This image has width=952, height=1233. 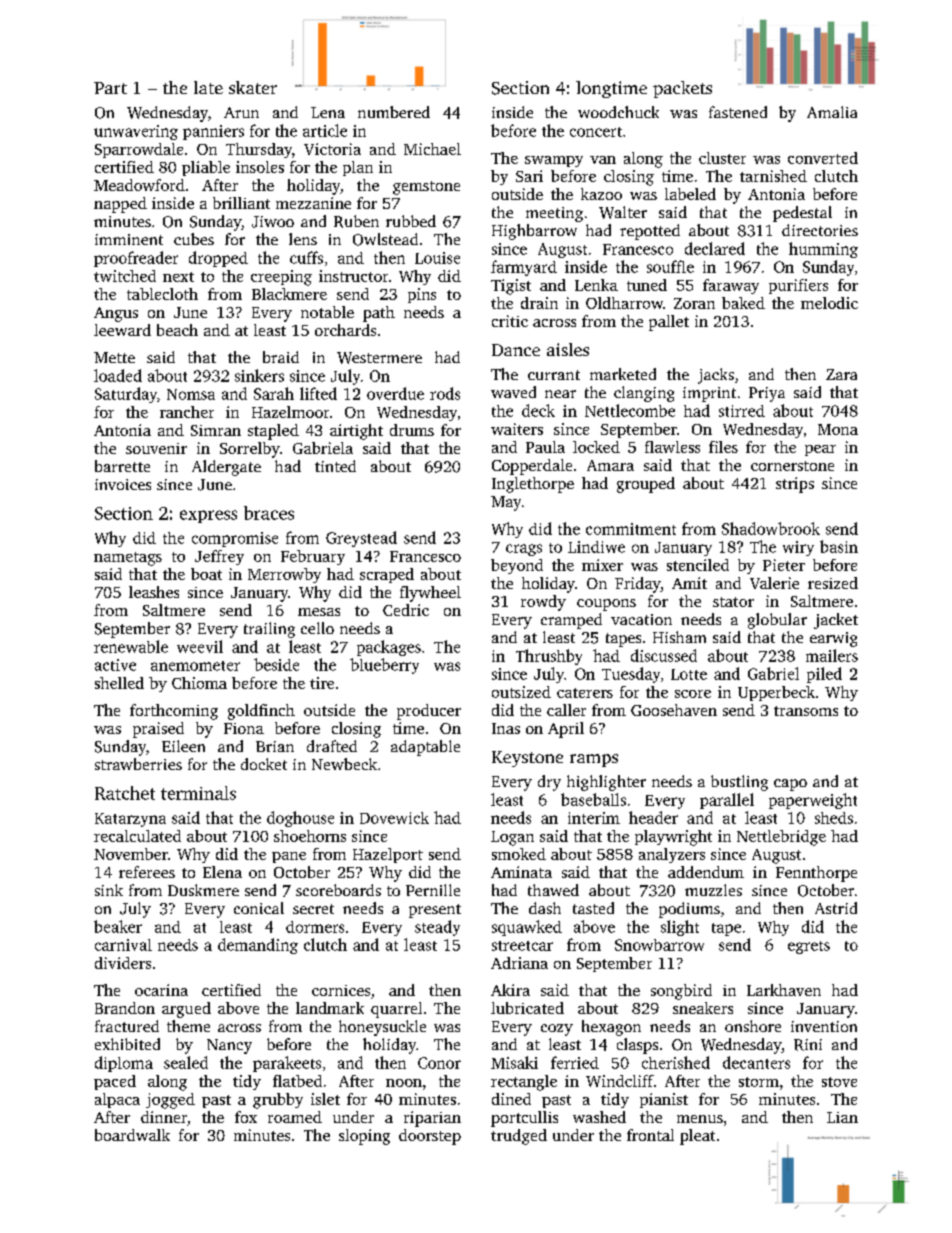 What do you see at coordinates (777, 621) in the image?
I see `globular` at bounding box center [777, 621].
